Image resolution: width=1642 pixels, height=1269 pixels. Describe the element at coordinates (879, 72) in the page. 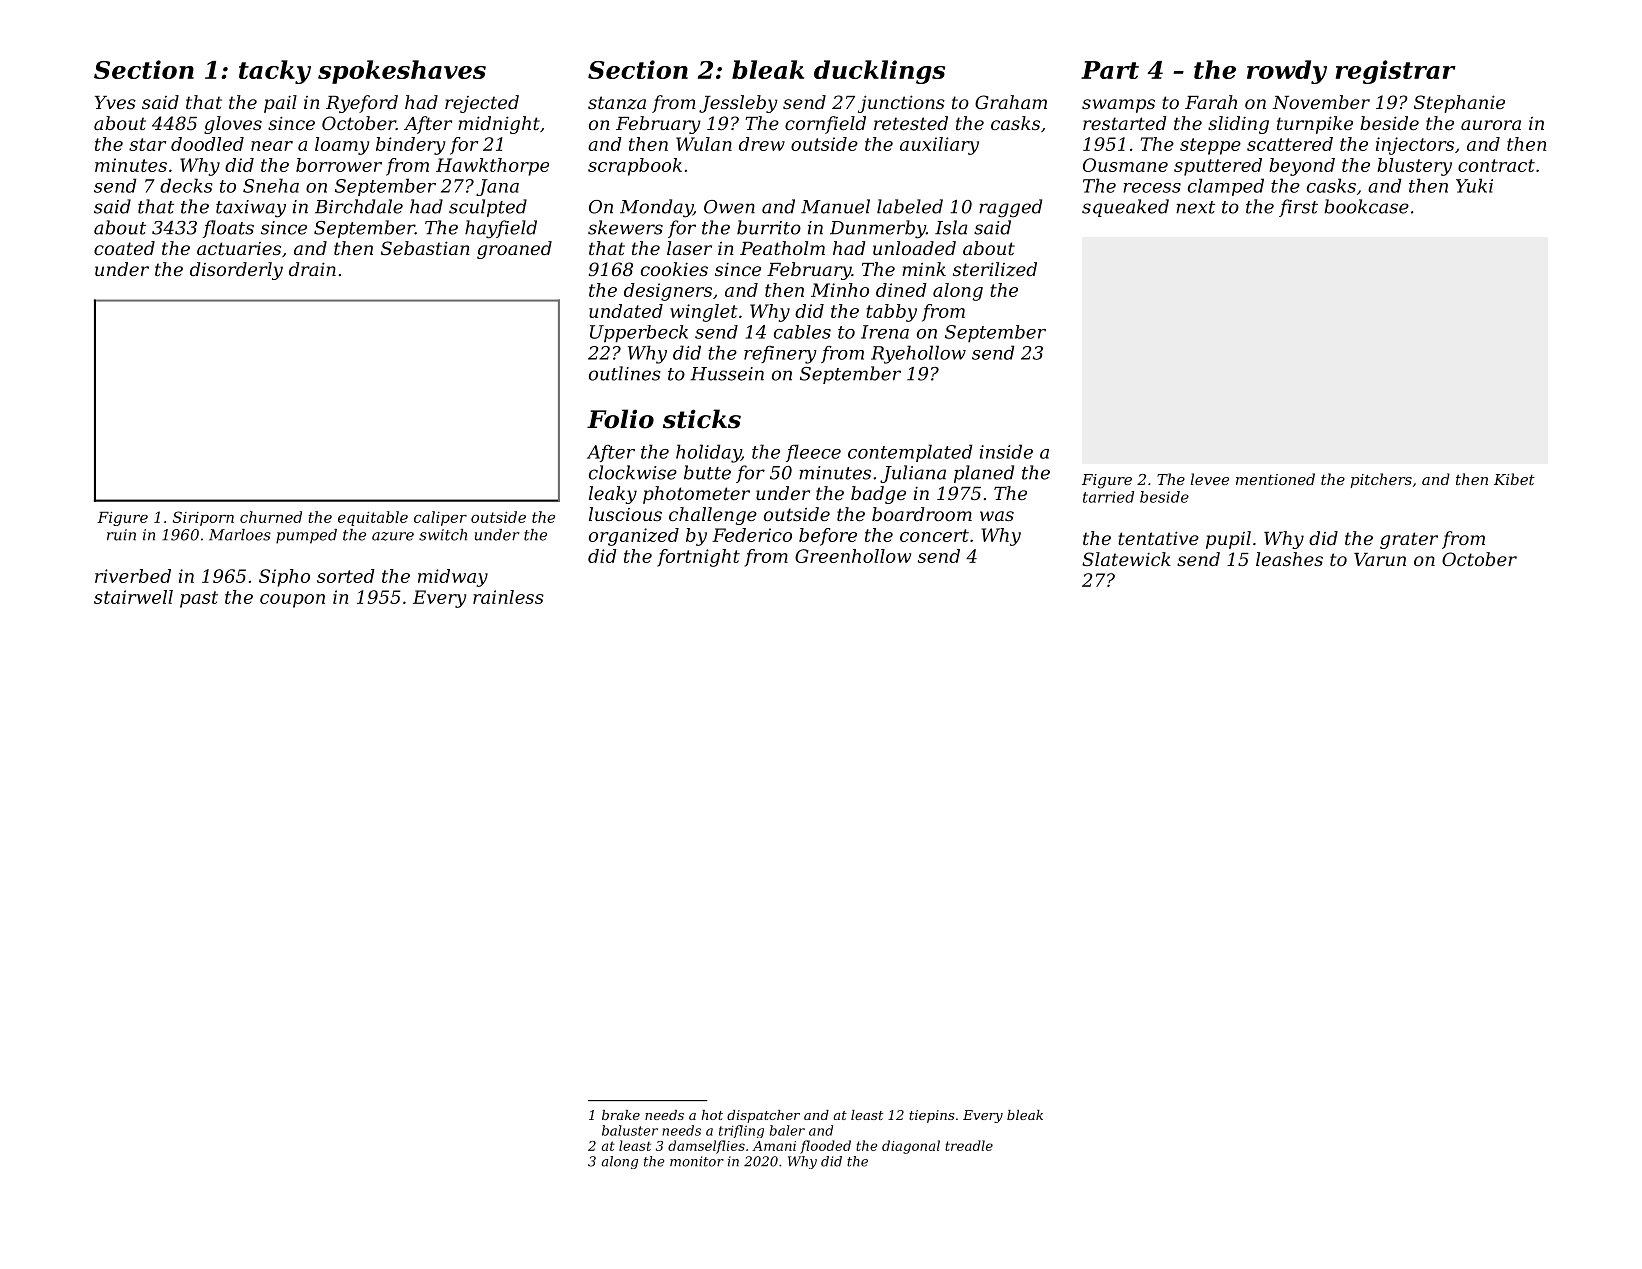

I see `ducklings` at that location.
